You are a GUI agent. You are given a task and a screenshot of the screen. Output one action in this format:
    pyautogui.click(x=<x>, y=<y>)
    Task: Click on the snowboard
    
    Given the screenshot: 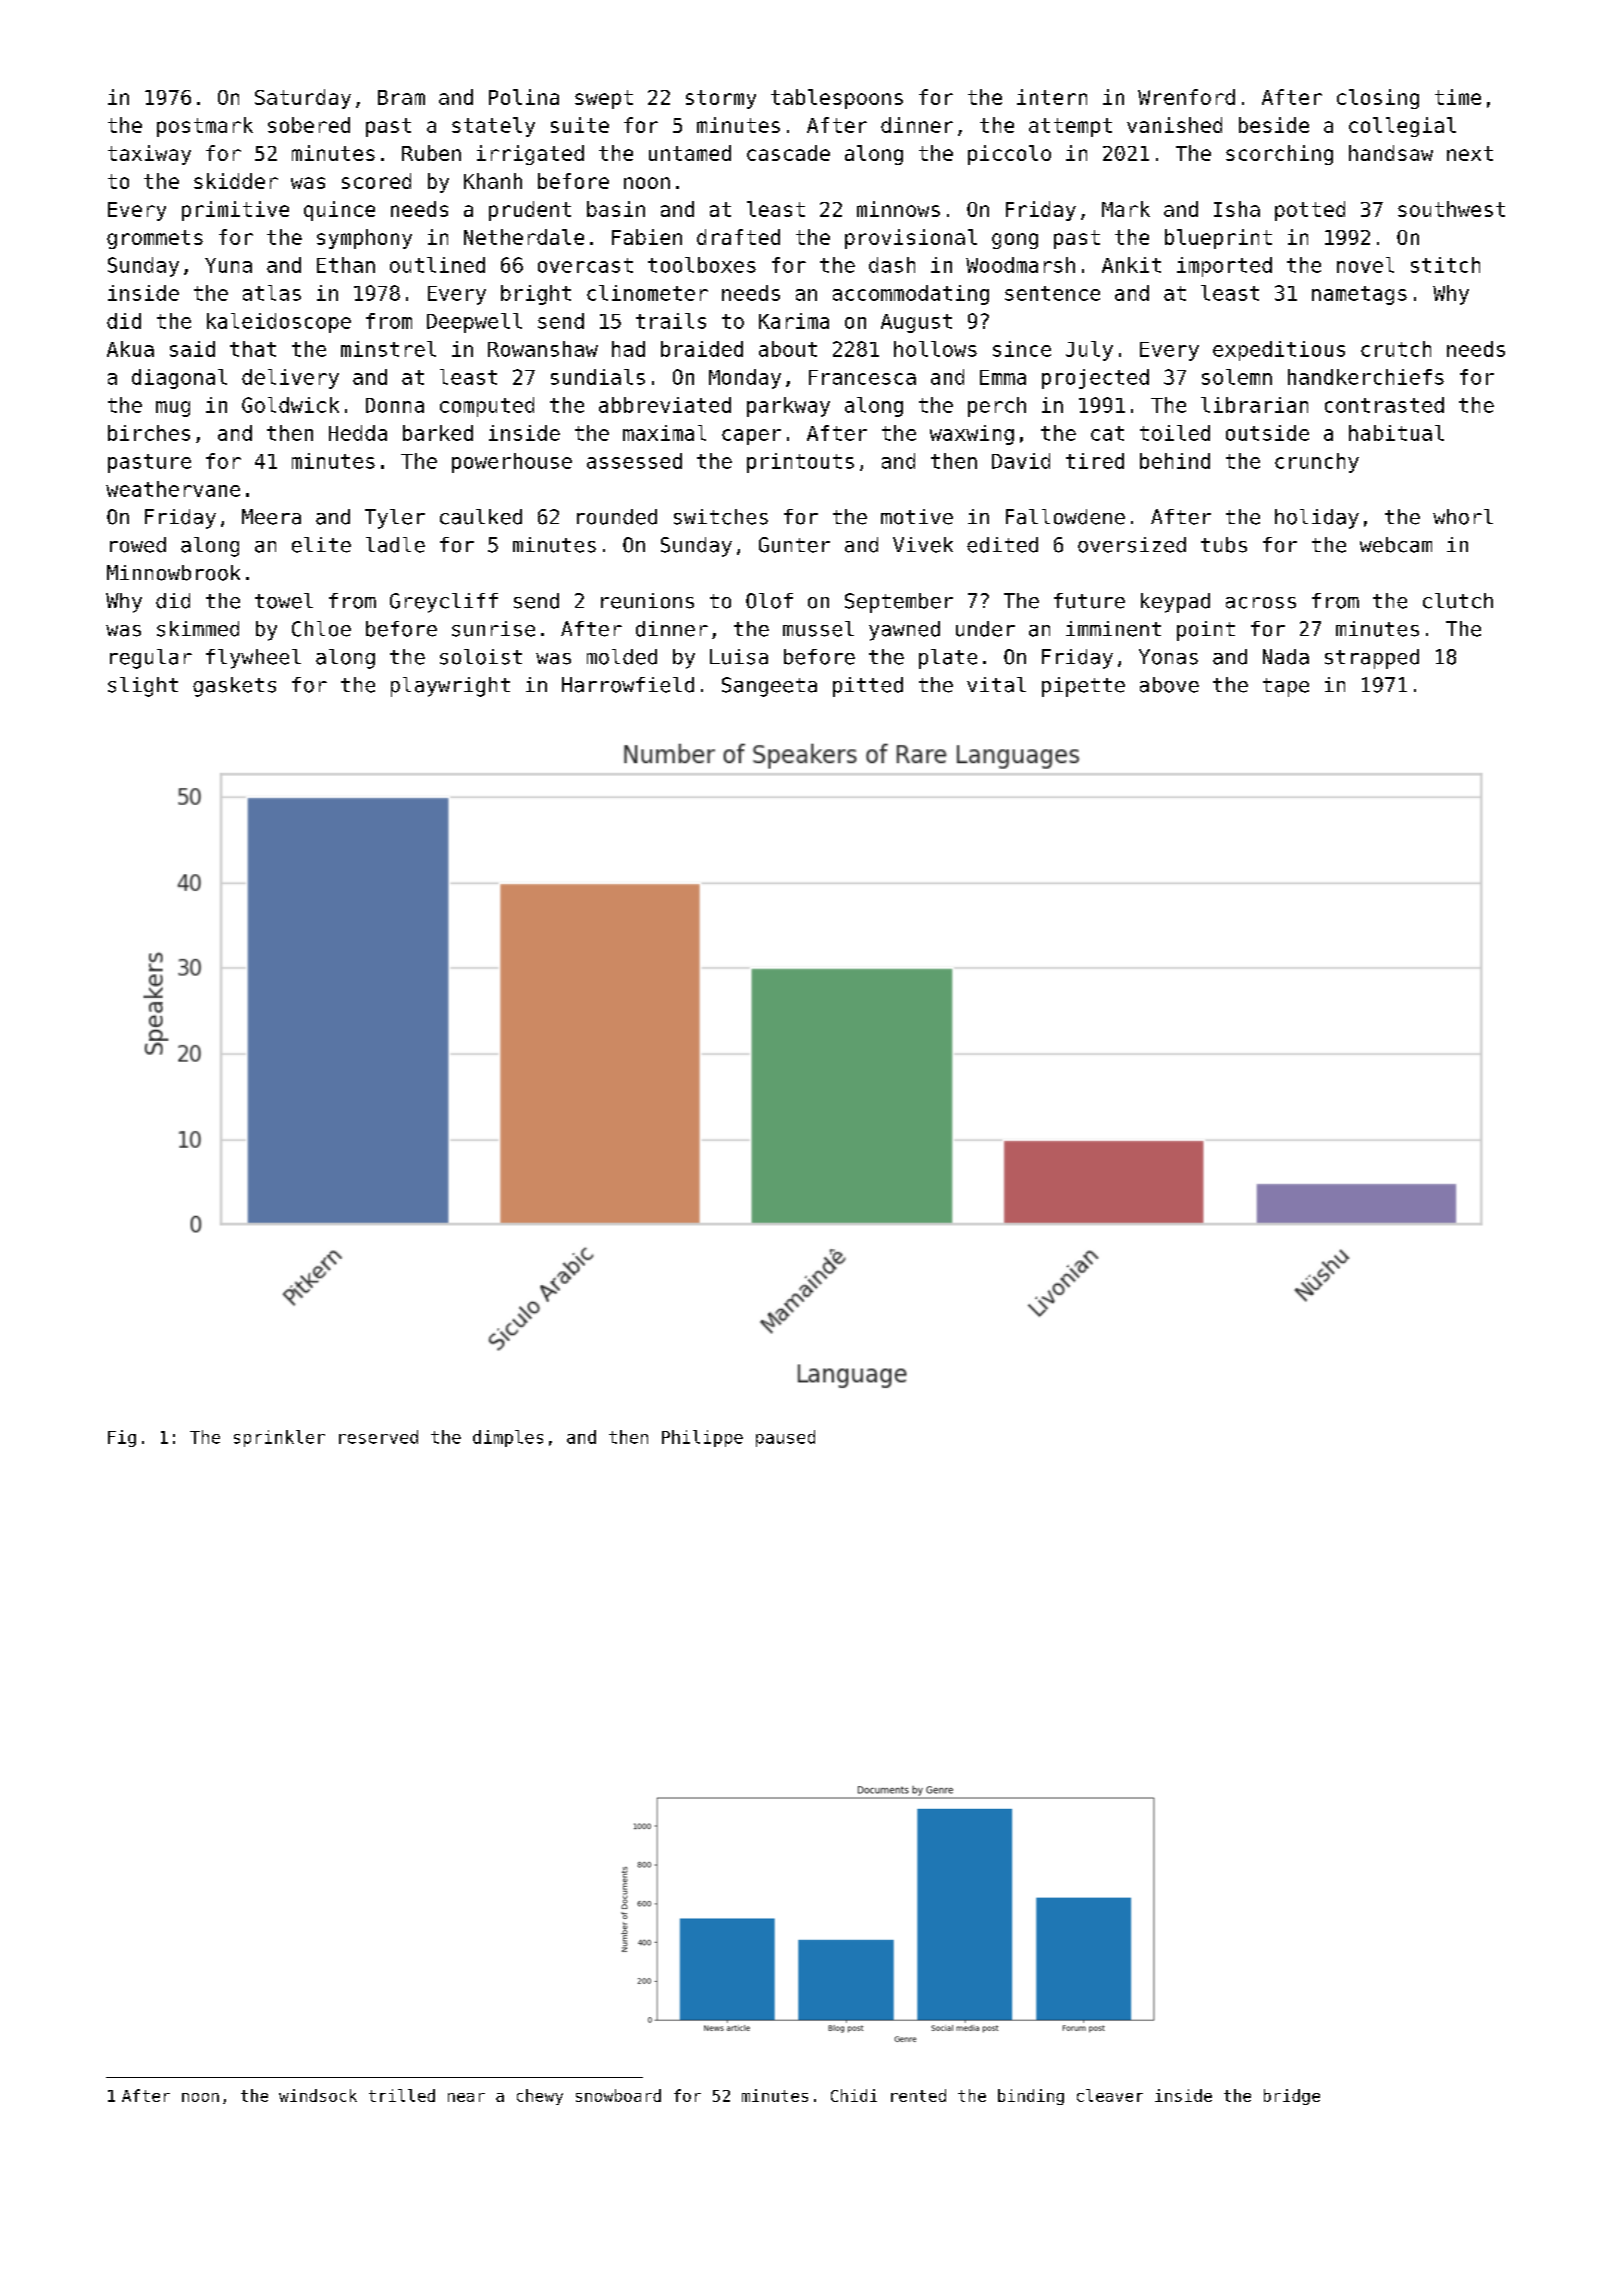 What is the action you would take?
    pyautogui.click(x=618, y=2095)
